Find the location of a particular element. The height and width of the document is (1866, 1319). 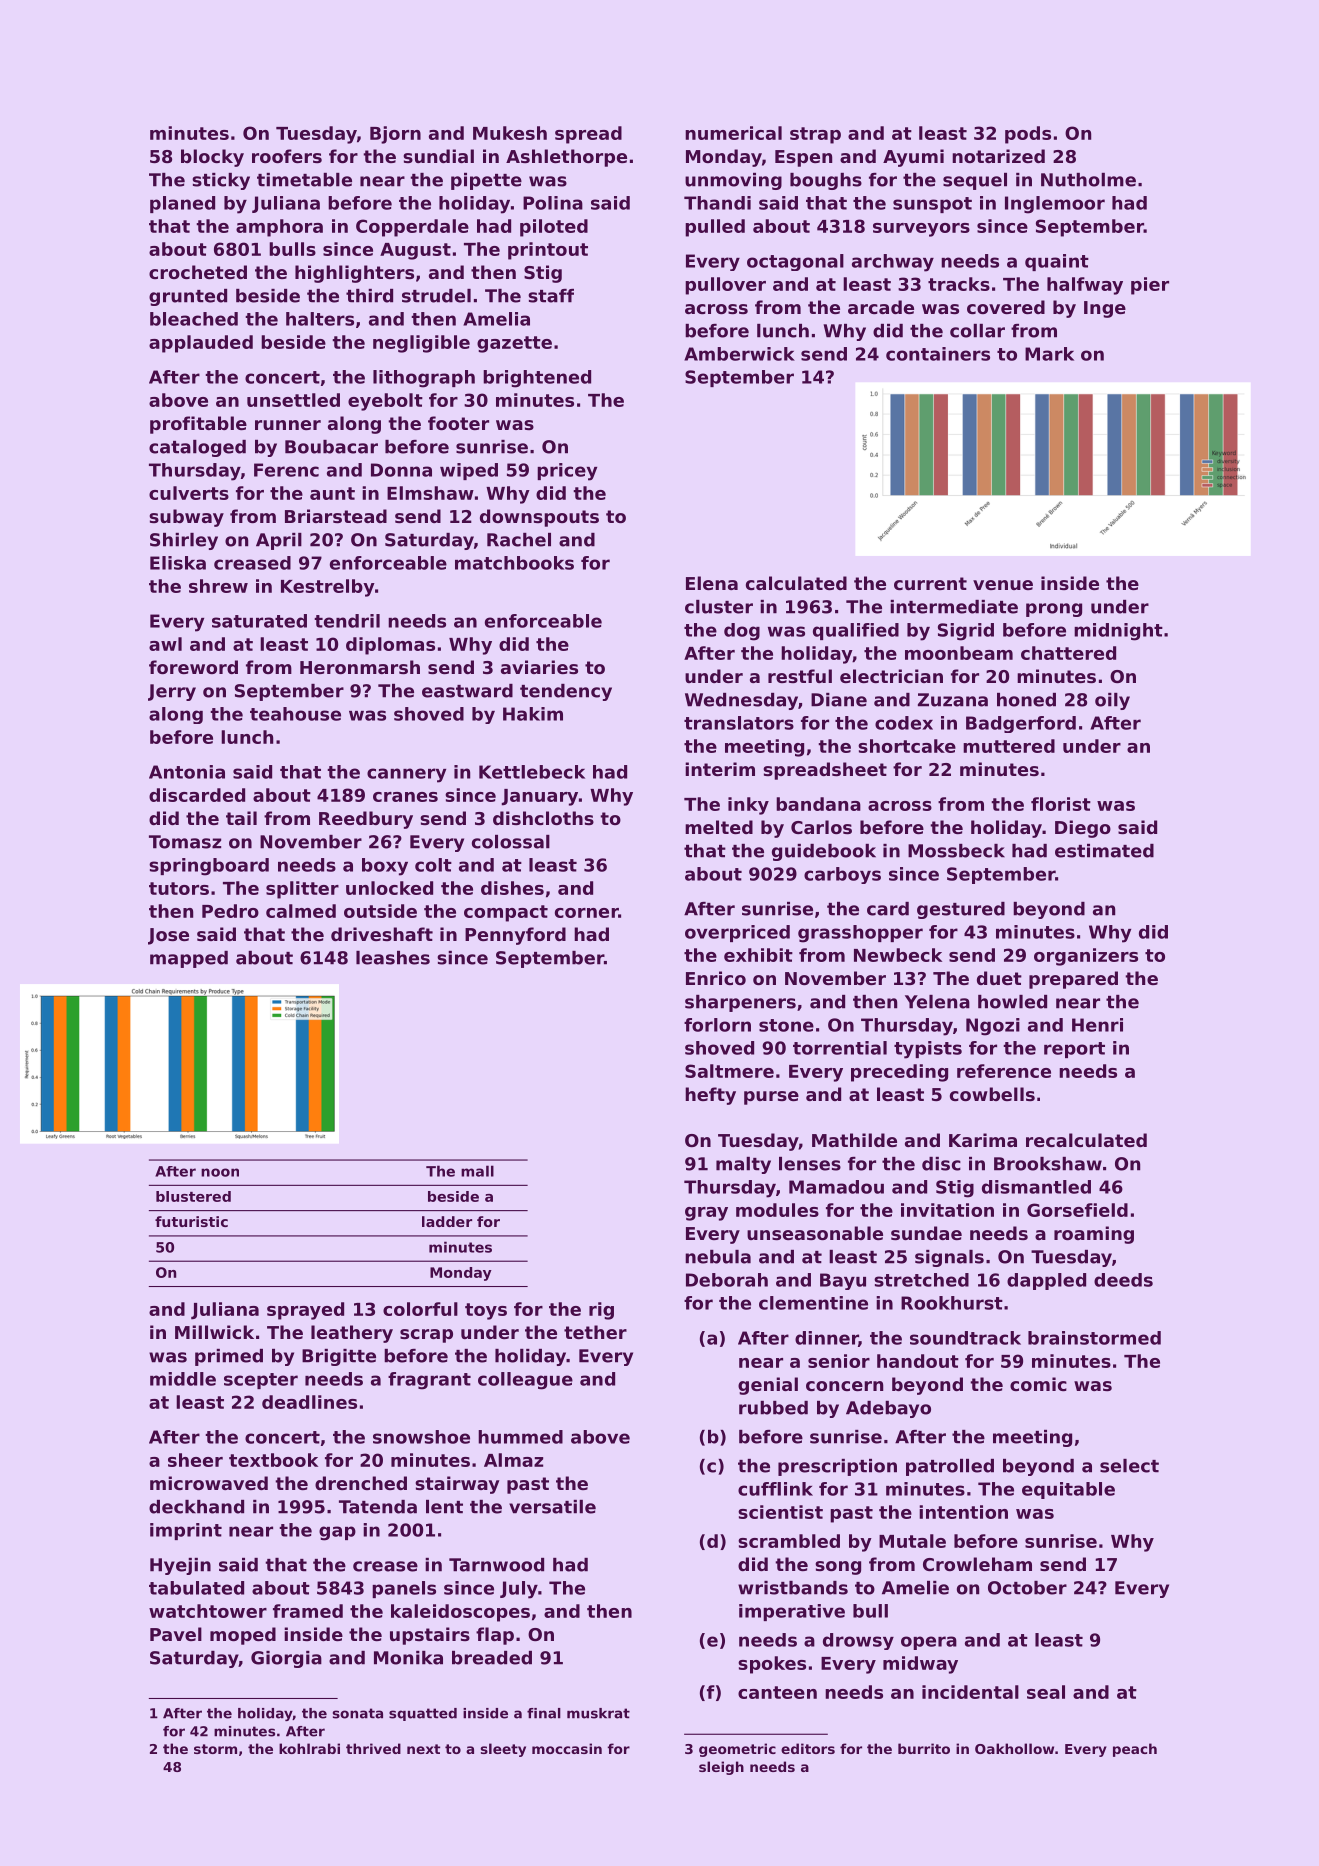

Pavel is located at coordinates (176, 1634).
